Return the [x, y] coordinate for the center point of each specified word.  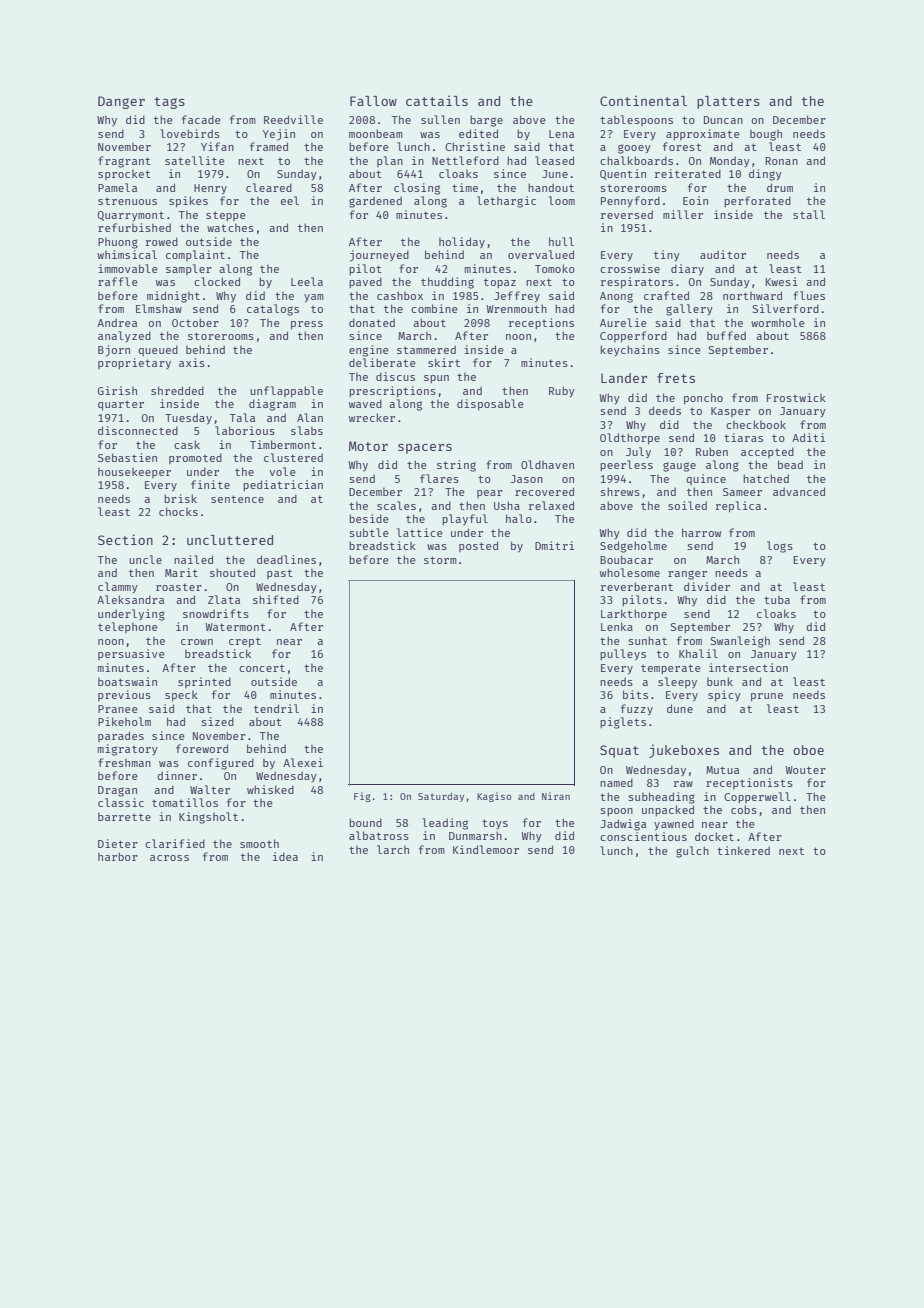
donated [372, 322]
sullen [440, 119]
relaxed [551, 505]
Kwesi [781, 281]
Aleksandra [130, 599]
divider [707, 586]
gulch [692, 852]
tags [169, 103]
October [195, 322]
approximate [703, 134]
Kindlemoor [486, 849]
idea [285, 856]
